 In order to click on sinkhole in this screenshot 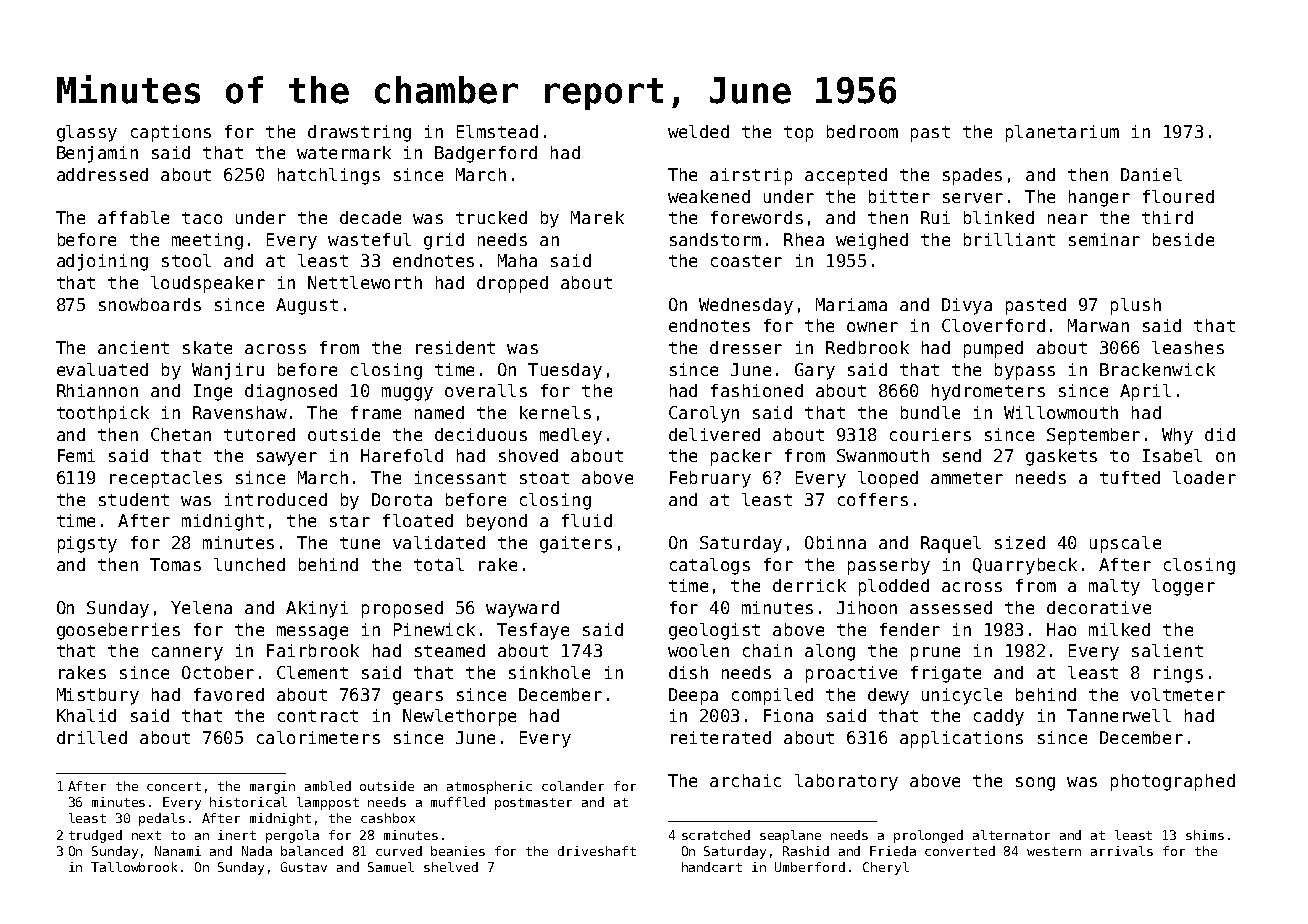, I will do `click(549, 672)`.
